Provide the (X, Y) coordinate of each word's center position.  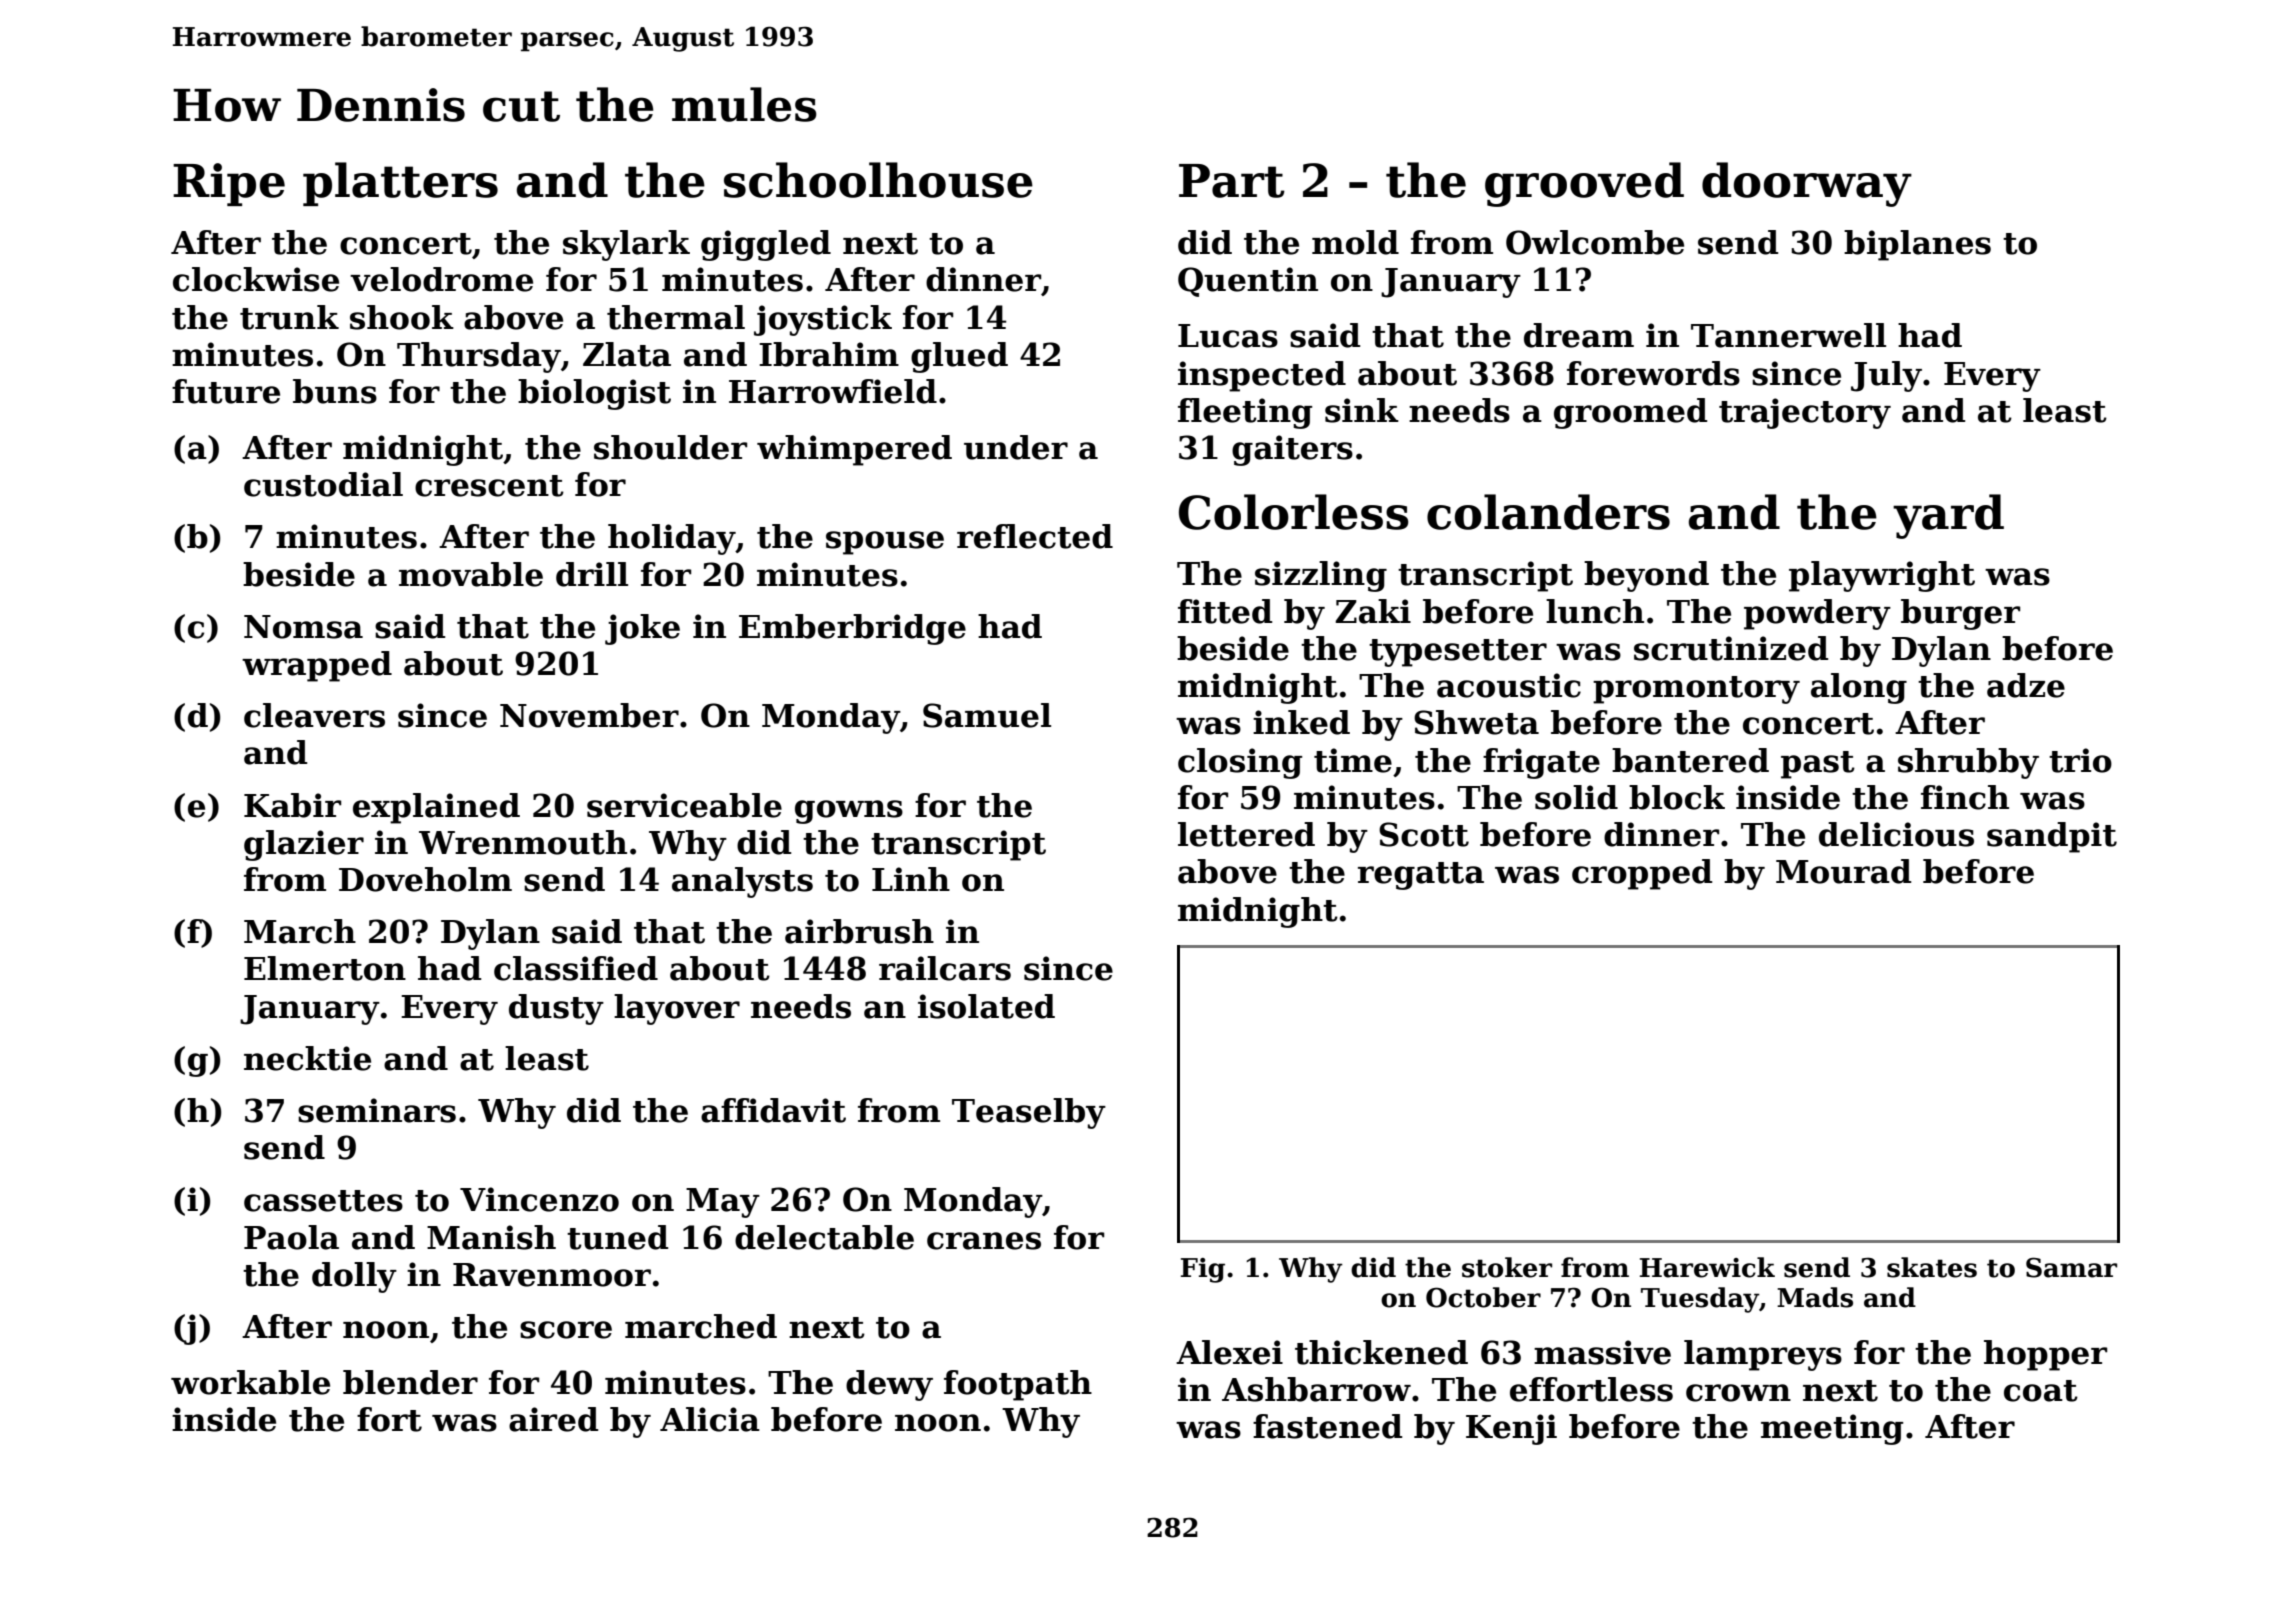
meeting (1832, 1429)
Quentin (1248, 282)
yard (1948, 516)
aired (553, 1419)
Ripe (229, 184)
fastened (1327, 1426)
